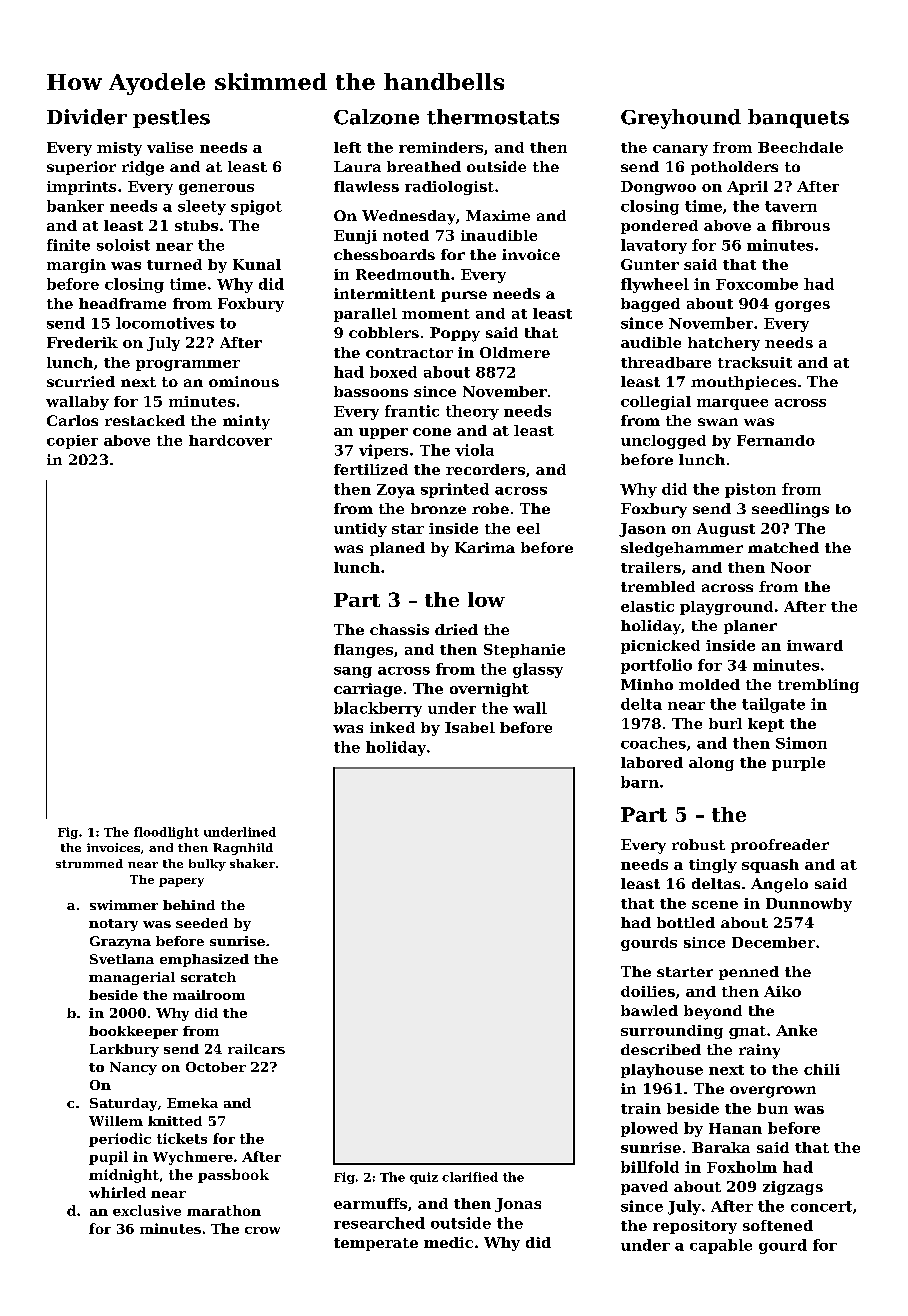  What do you see at coordinates (117, 1192) in the page?
I see `whirled` at bounding box center [117, 1192].
